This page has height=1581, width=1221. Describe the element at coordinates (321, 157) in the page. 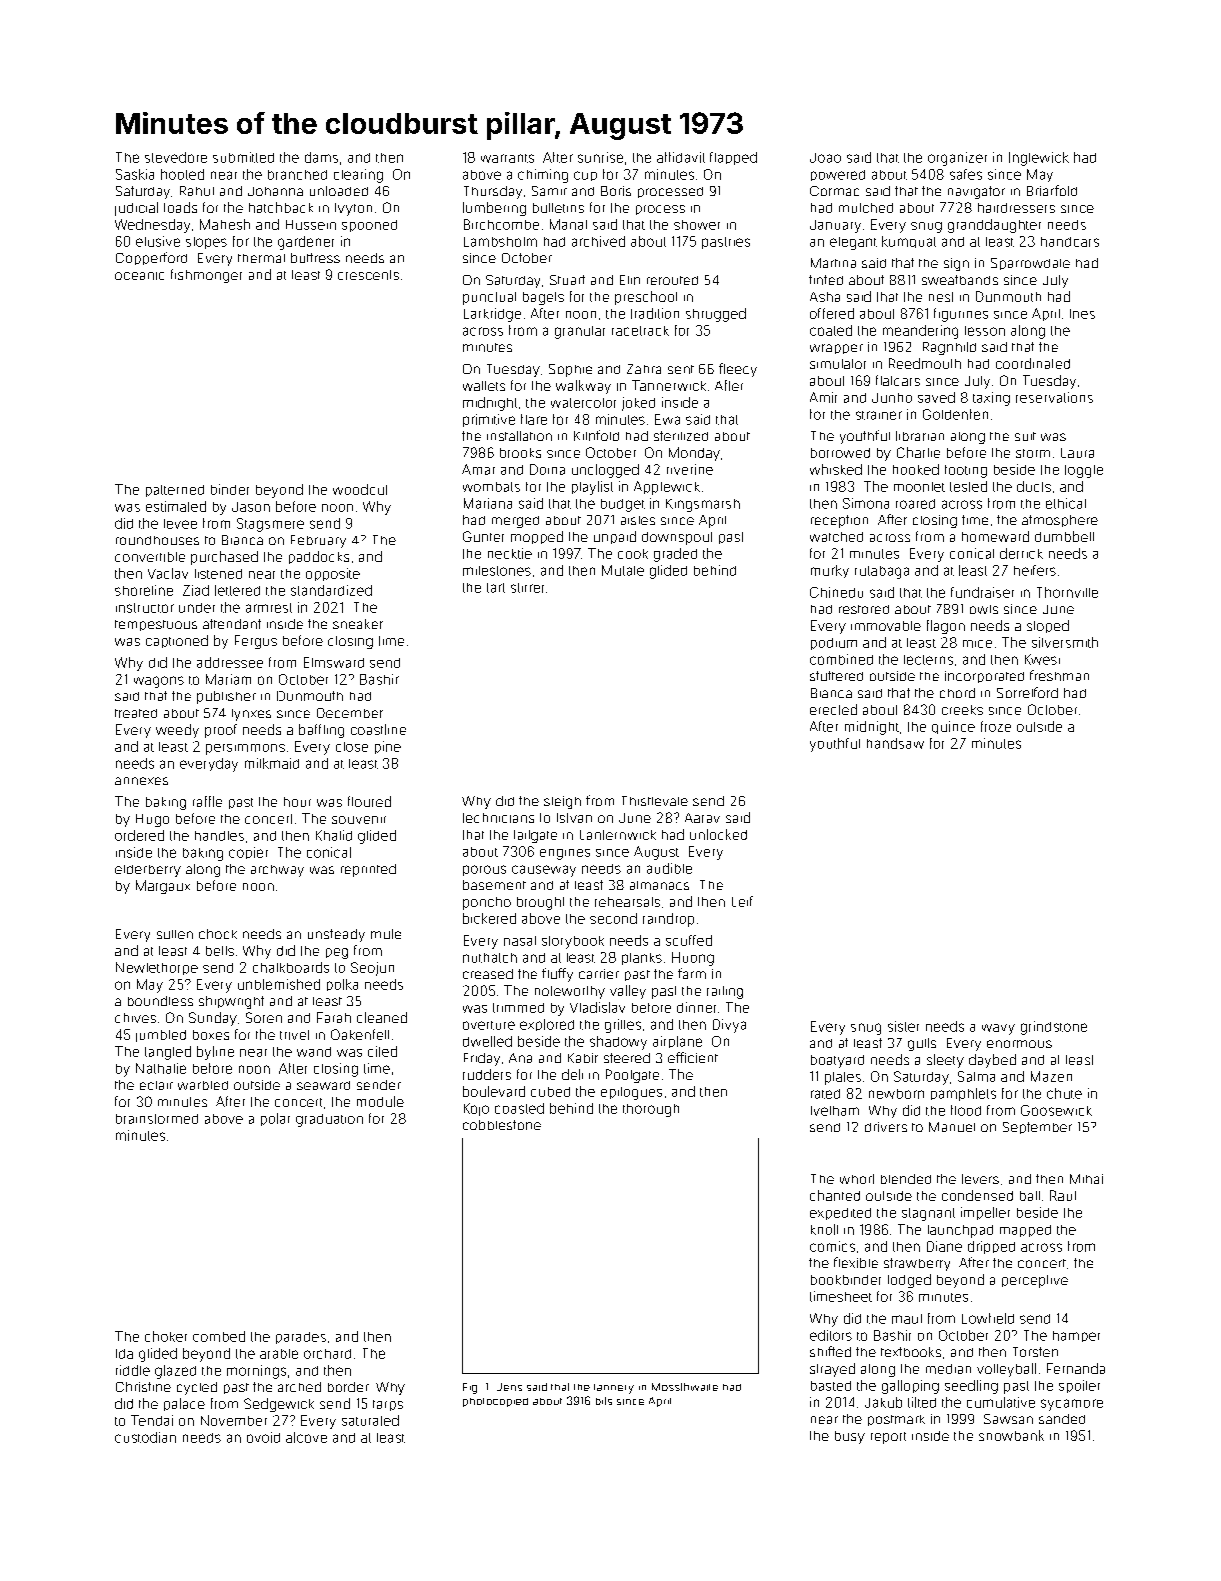

I see `dams` at that location.
